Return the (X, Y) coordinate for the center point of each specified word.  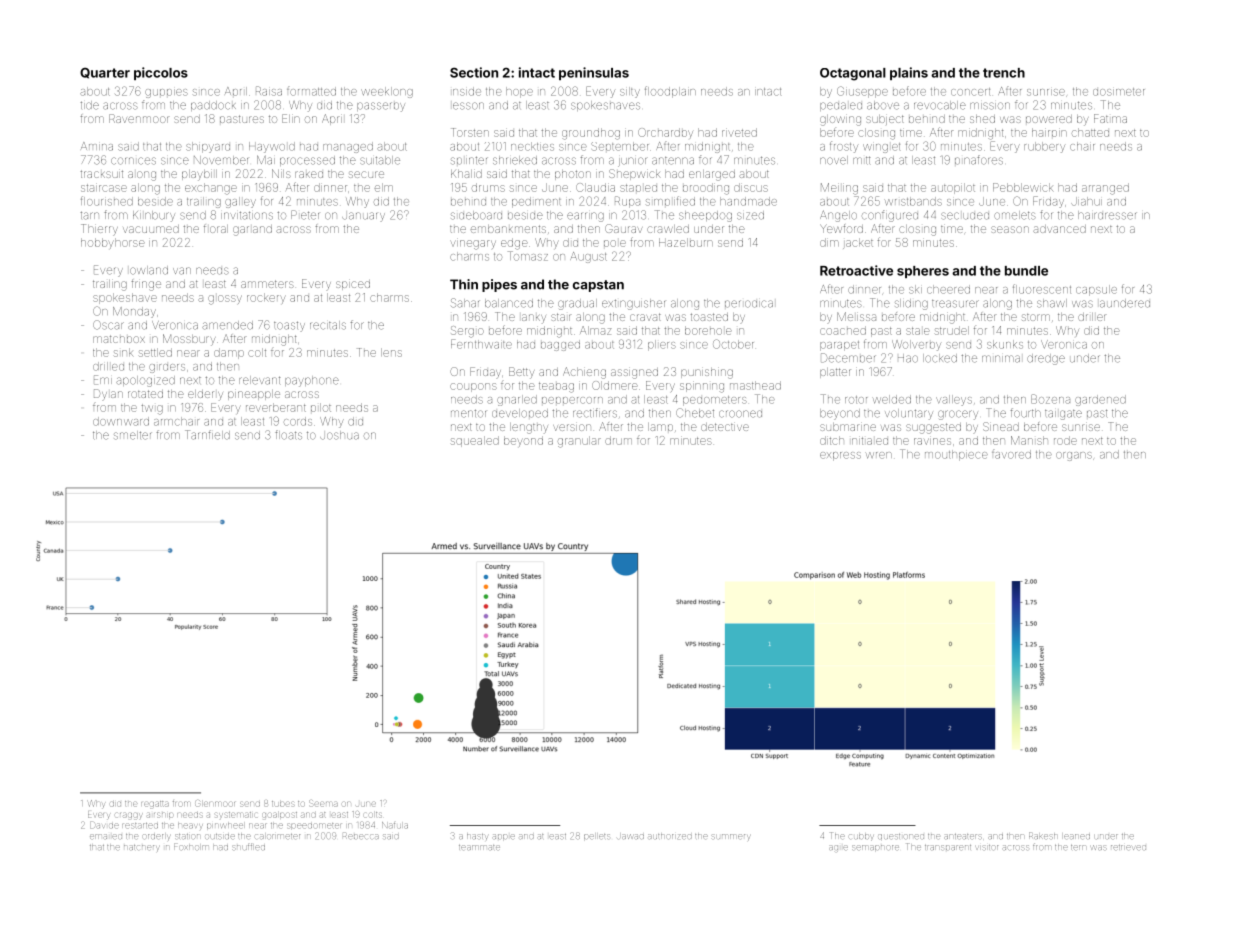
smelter (133, 435)
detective (725, 427)
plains (909, 73)
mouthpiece (956, 455)
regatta (155, 804)
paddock (213, 106)
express (840, 456)
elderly (205, 395)
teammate (479, 847)
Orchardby (665, 133)
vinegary (473, 245)
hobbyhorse (113, 243)
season (1010, 229)
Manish (1029, 440)
